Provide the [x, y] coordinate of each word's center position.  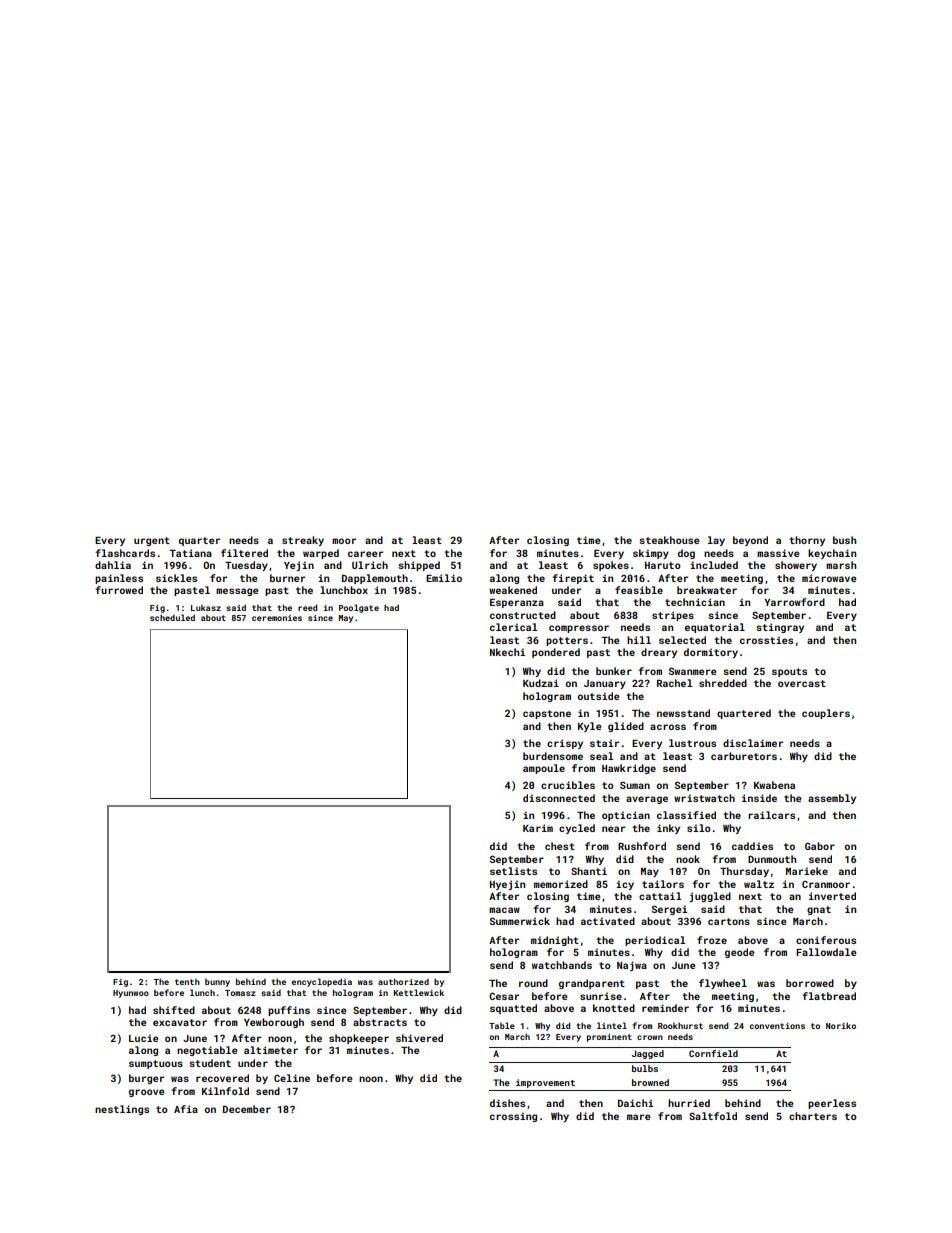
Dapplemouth [375, 579]
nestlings [122, 1110]
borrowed [810, 983]
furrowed [119, 590]
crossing [513, 1117]
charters [813, 1116]
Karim [538, 828]
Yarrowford [794, 602]
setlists [513, 871]
